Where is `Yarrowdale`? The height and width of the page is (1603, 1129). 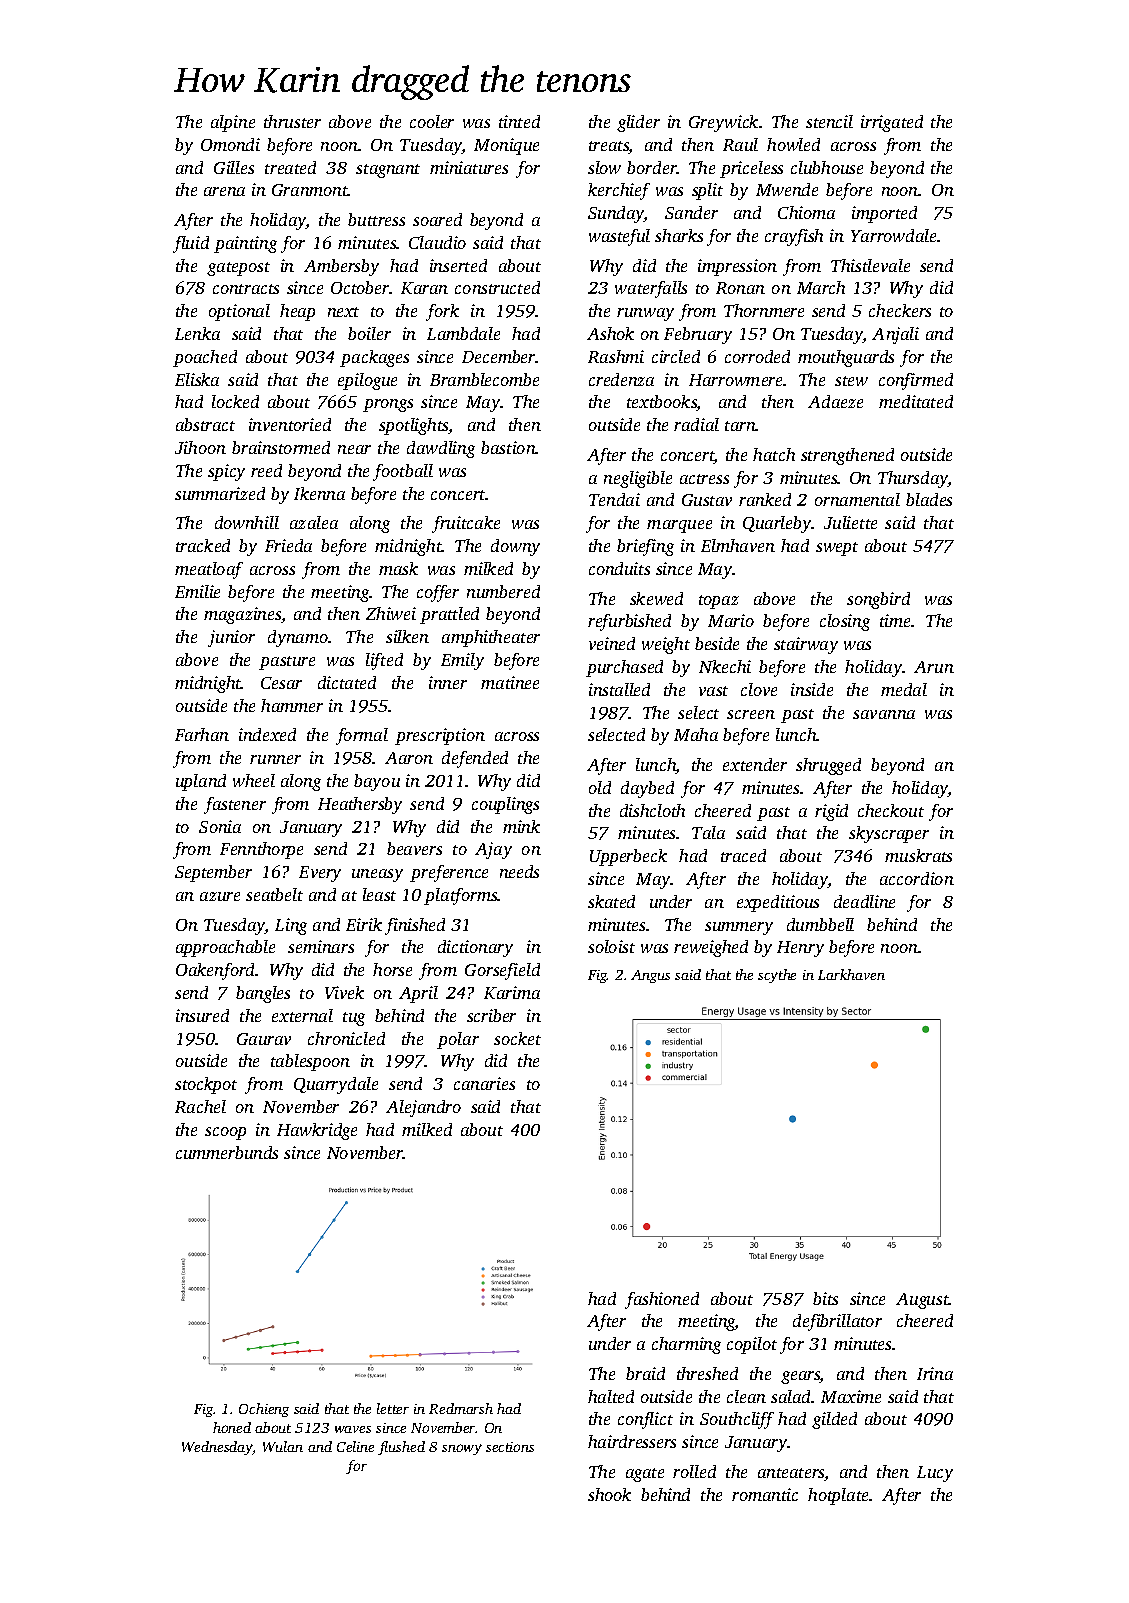 Yarrowdale is located at coordinates (893, 235).
